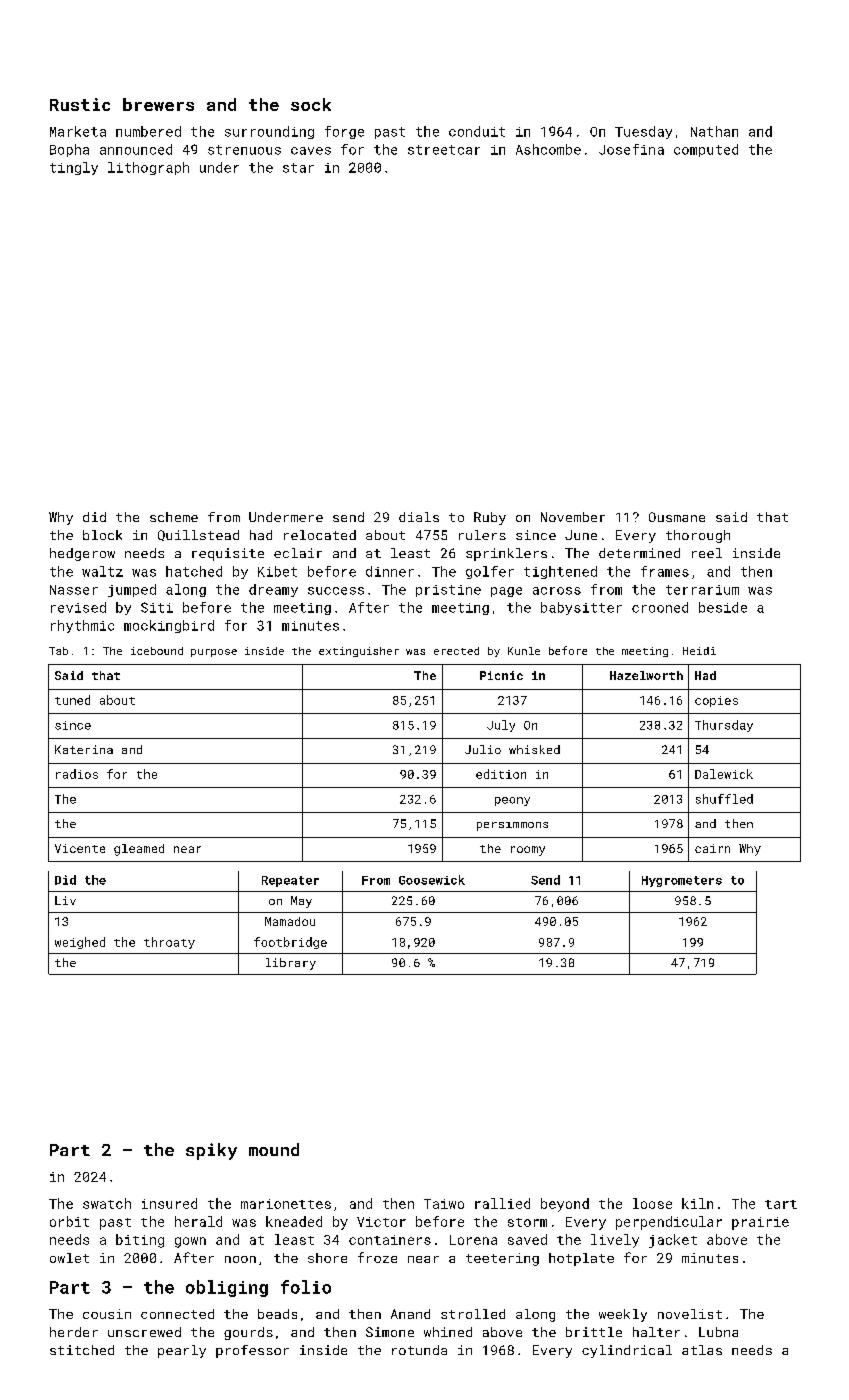 This screenshot has width=849, height=1400. Describe the element at coordinates (244, 150) in the screenshot. I see `strenuous` at that location.
